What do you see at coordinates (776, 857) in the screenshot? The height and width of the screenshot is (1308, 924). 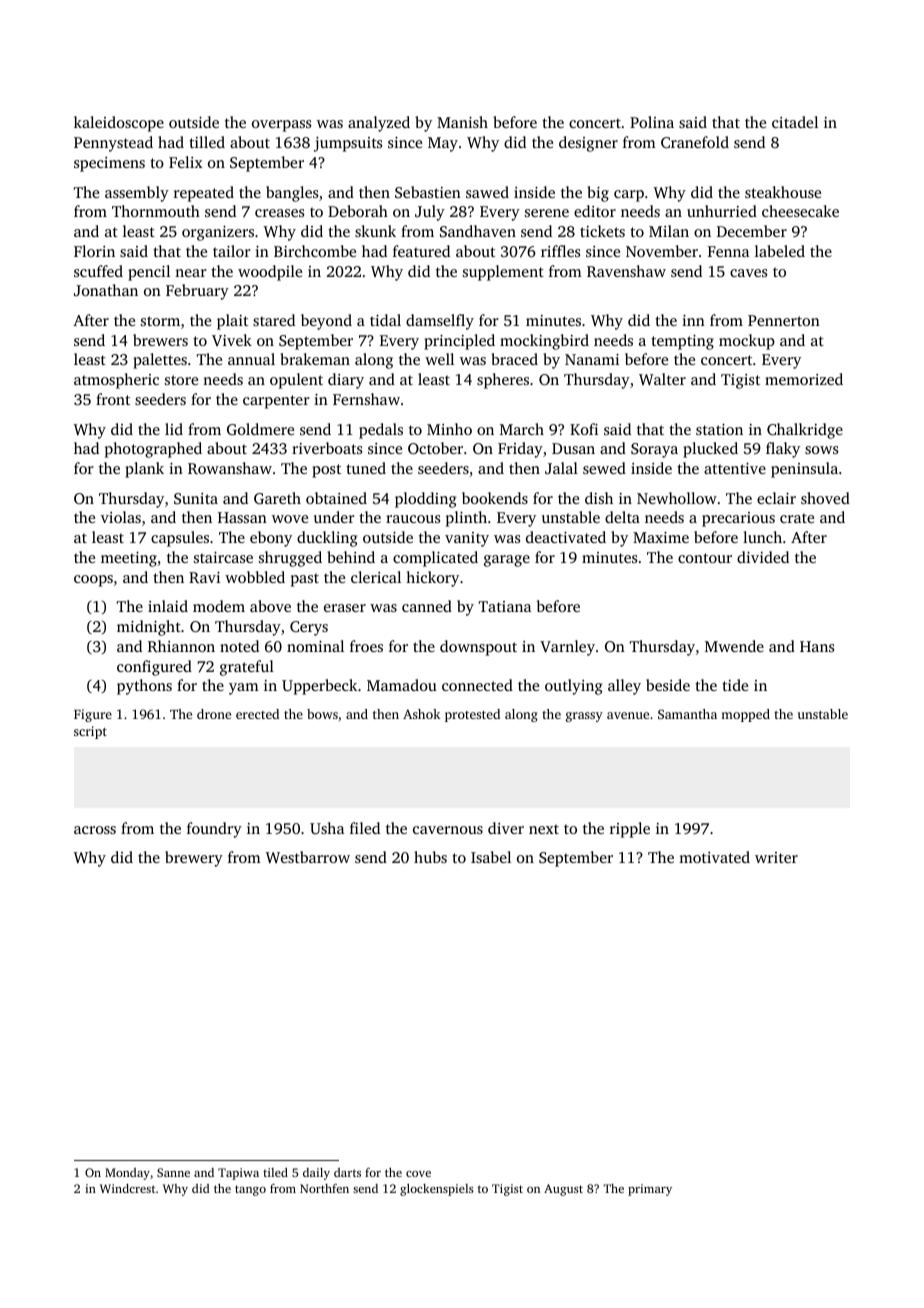 I see `writer` at bounding box center [776, 857].
